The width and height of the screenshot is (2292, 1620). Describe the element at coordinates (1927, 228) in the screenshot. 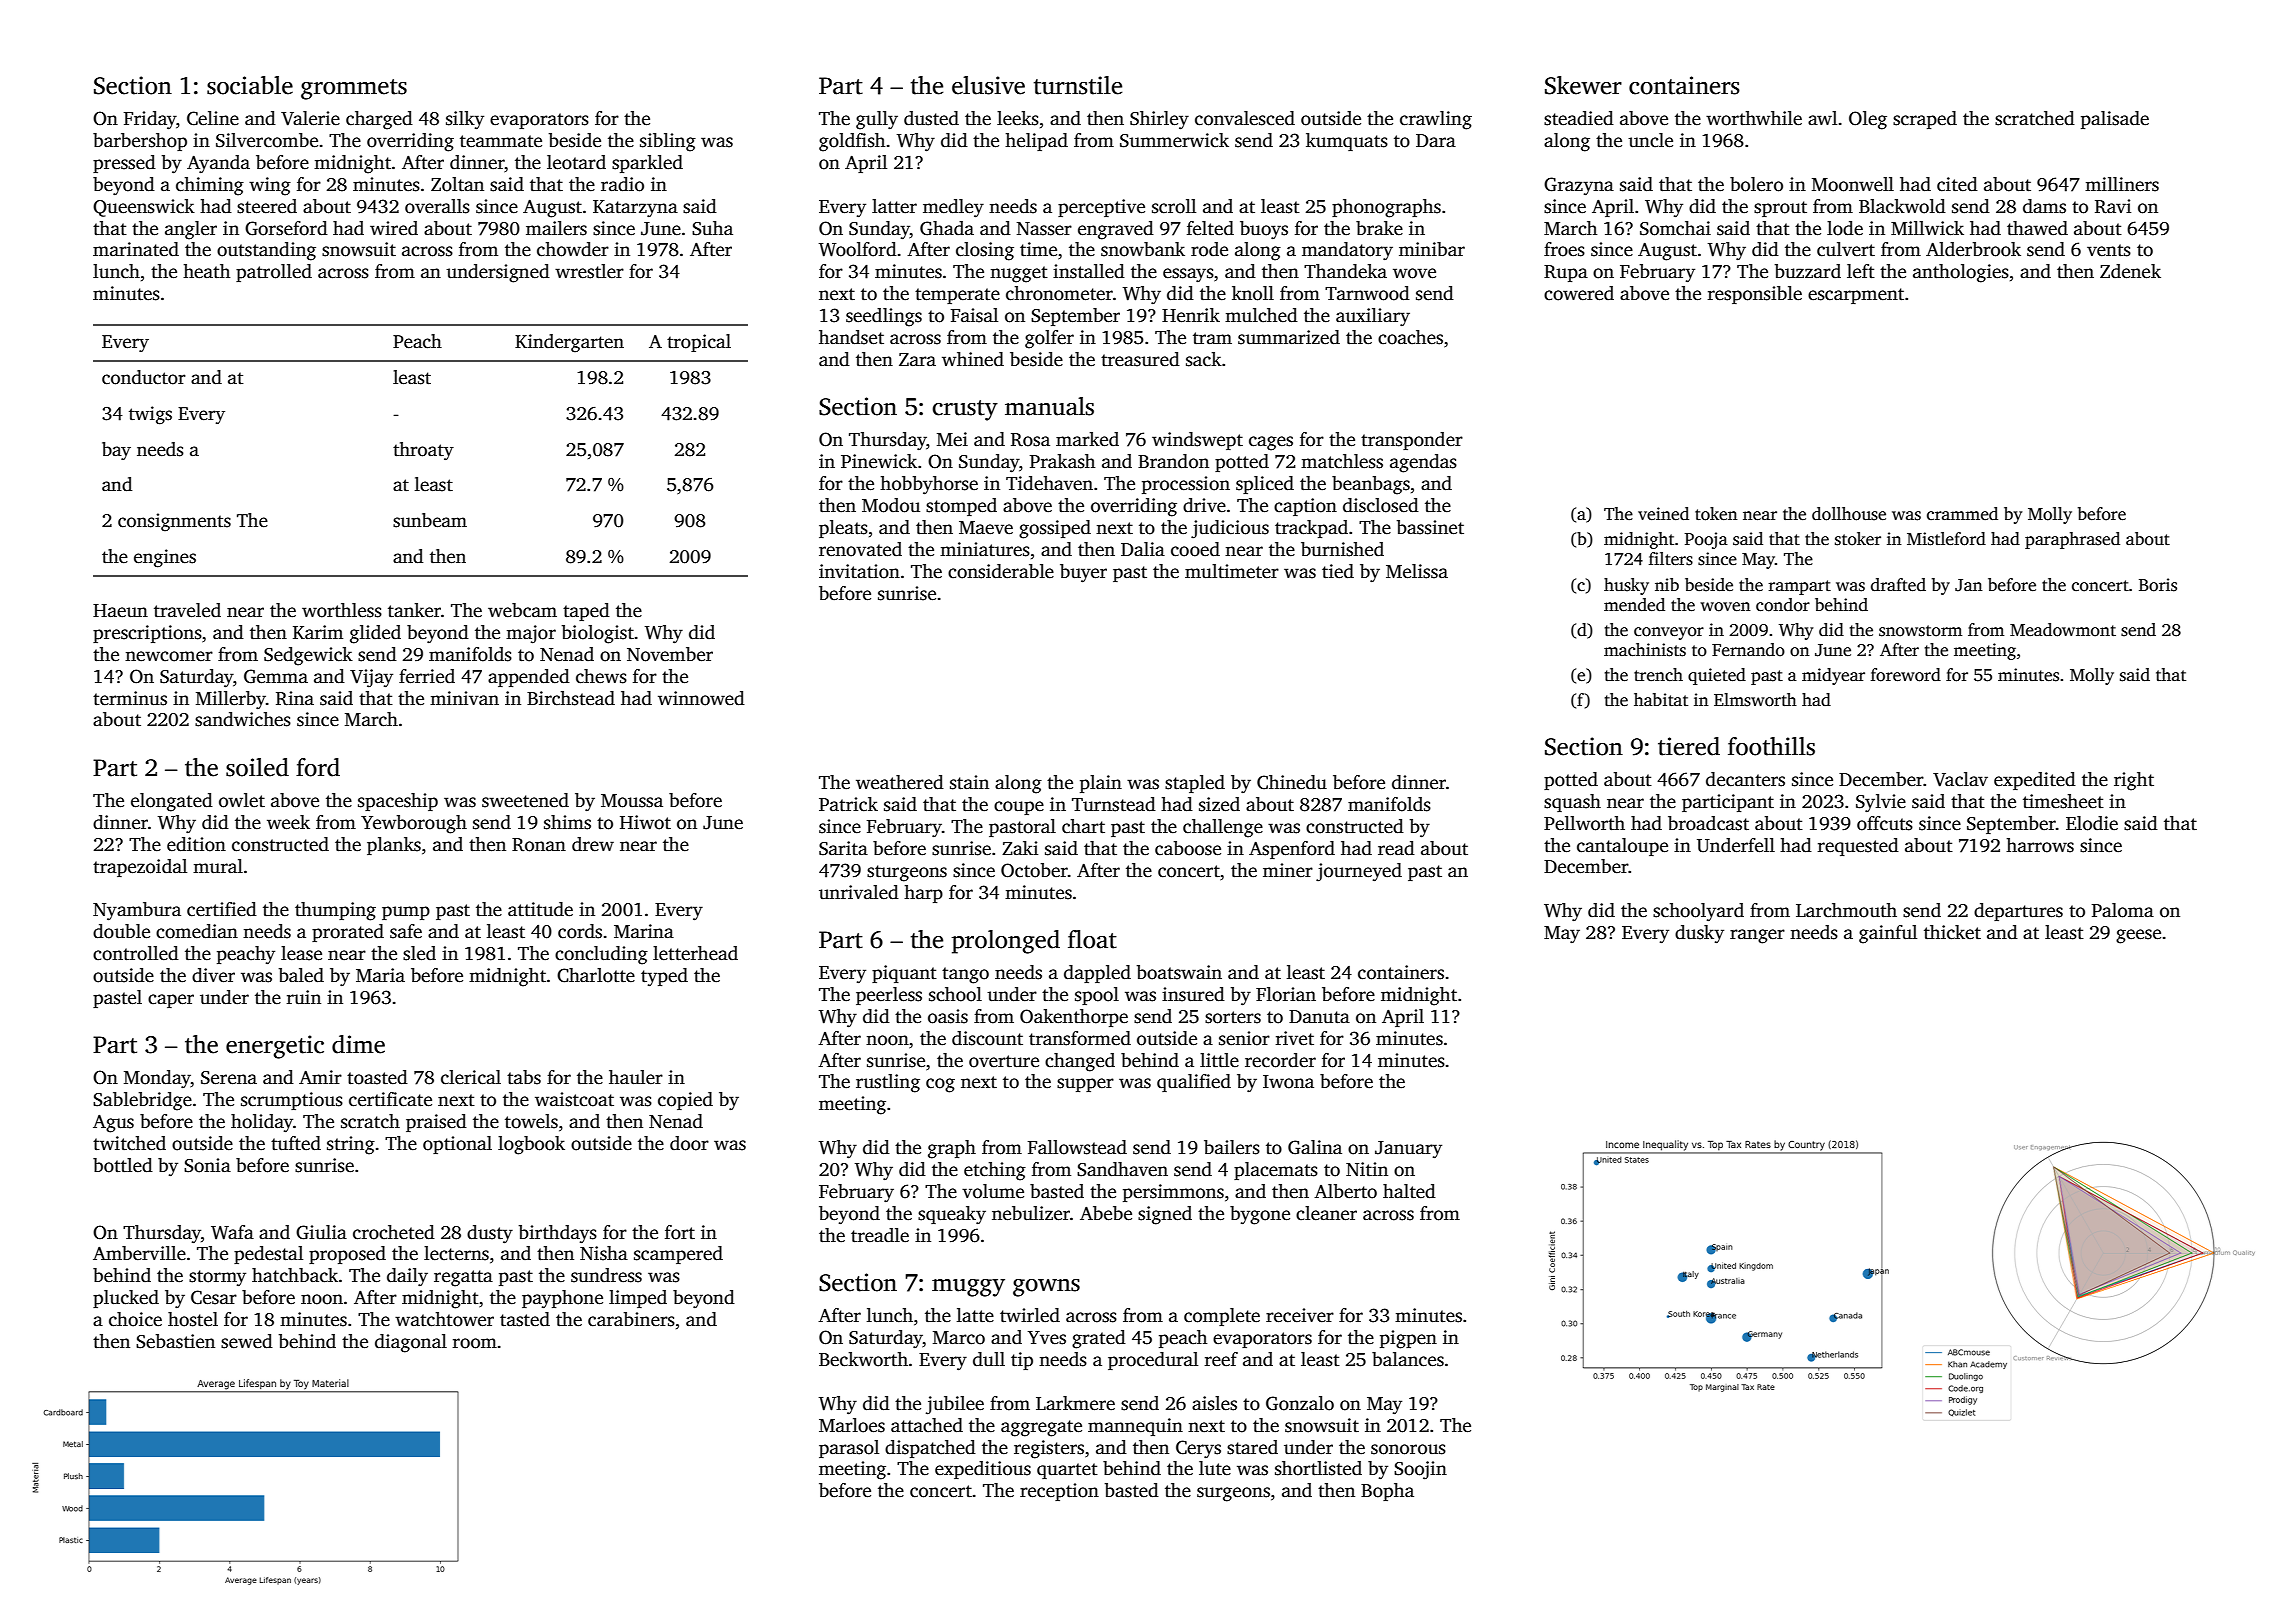

I see `Millwick` at that location.
